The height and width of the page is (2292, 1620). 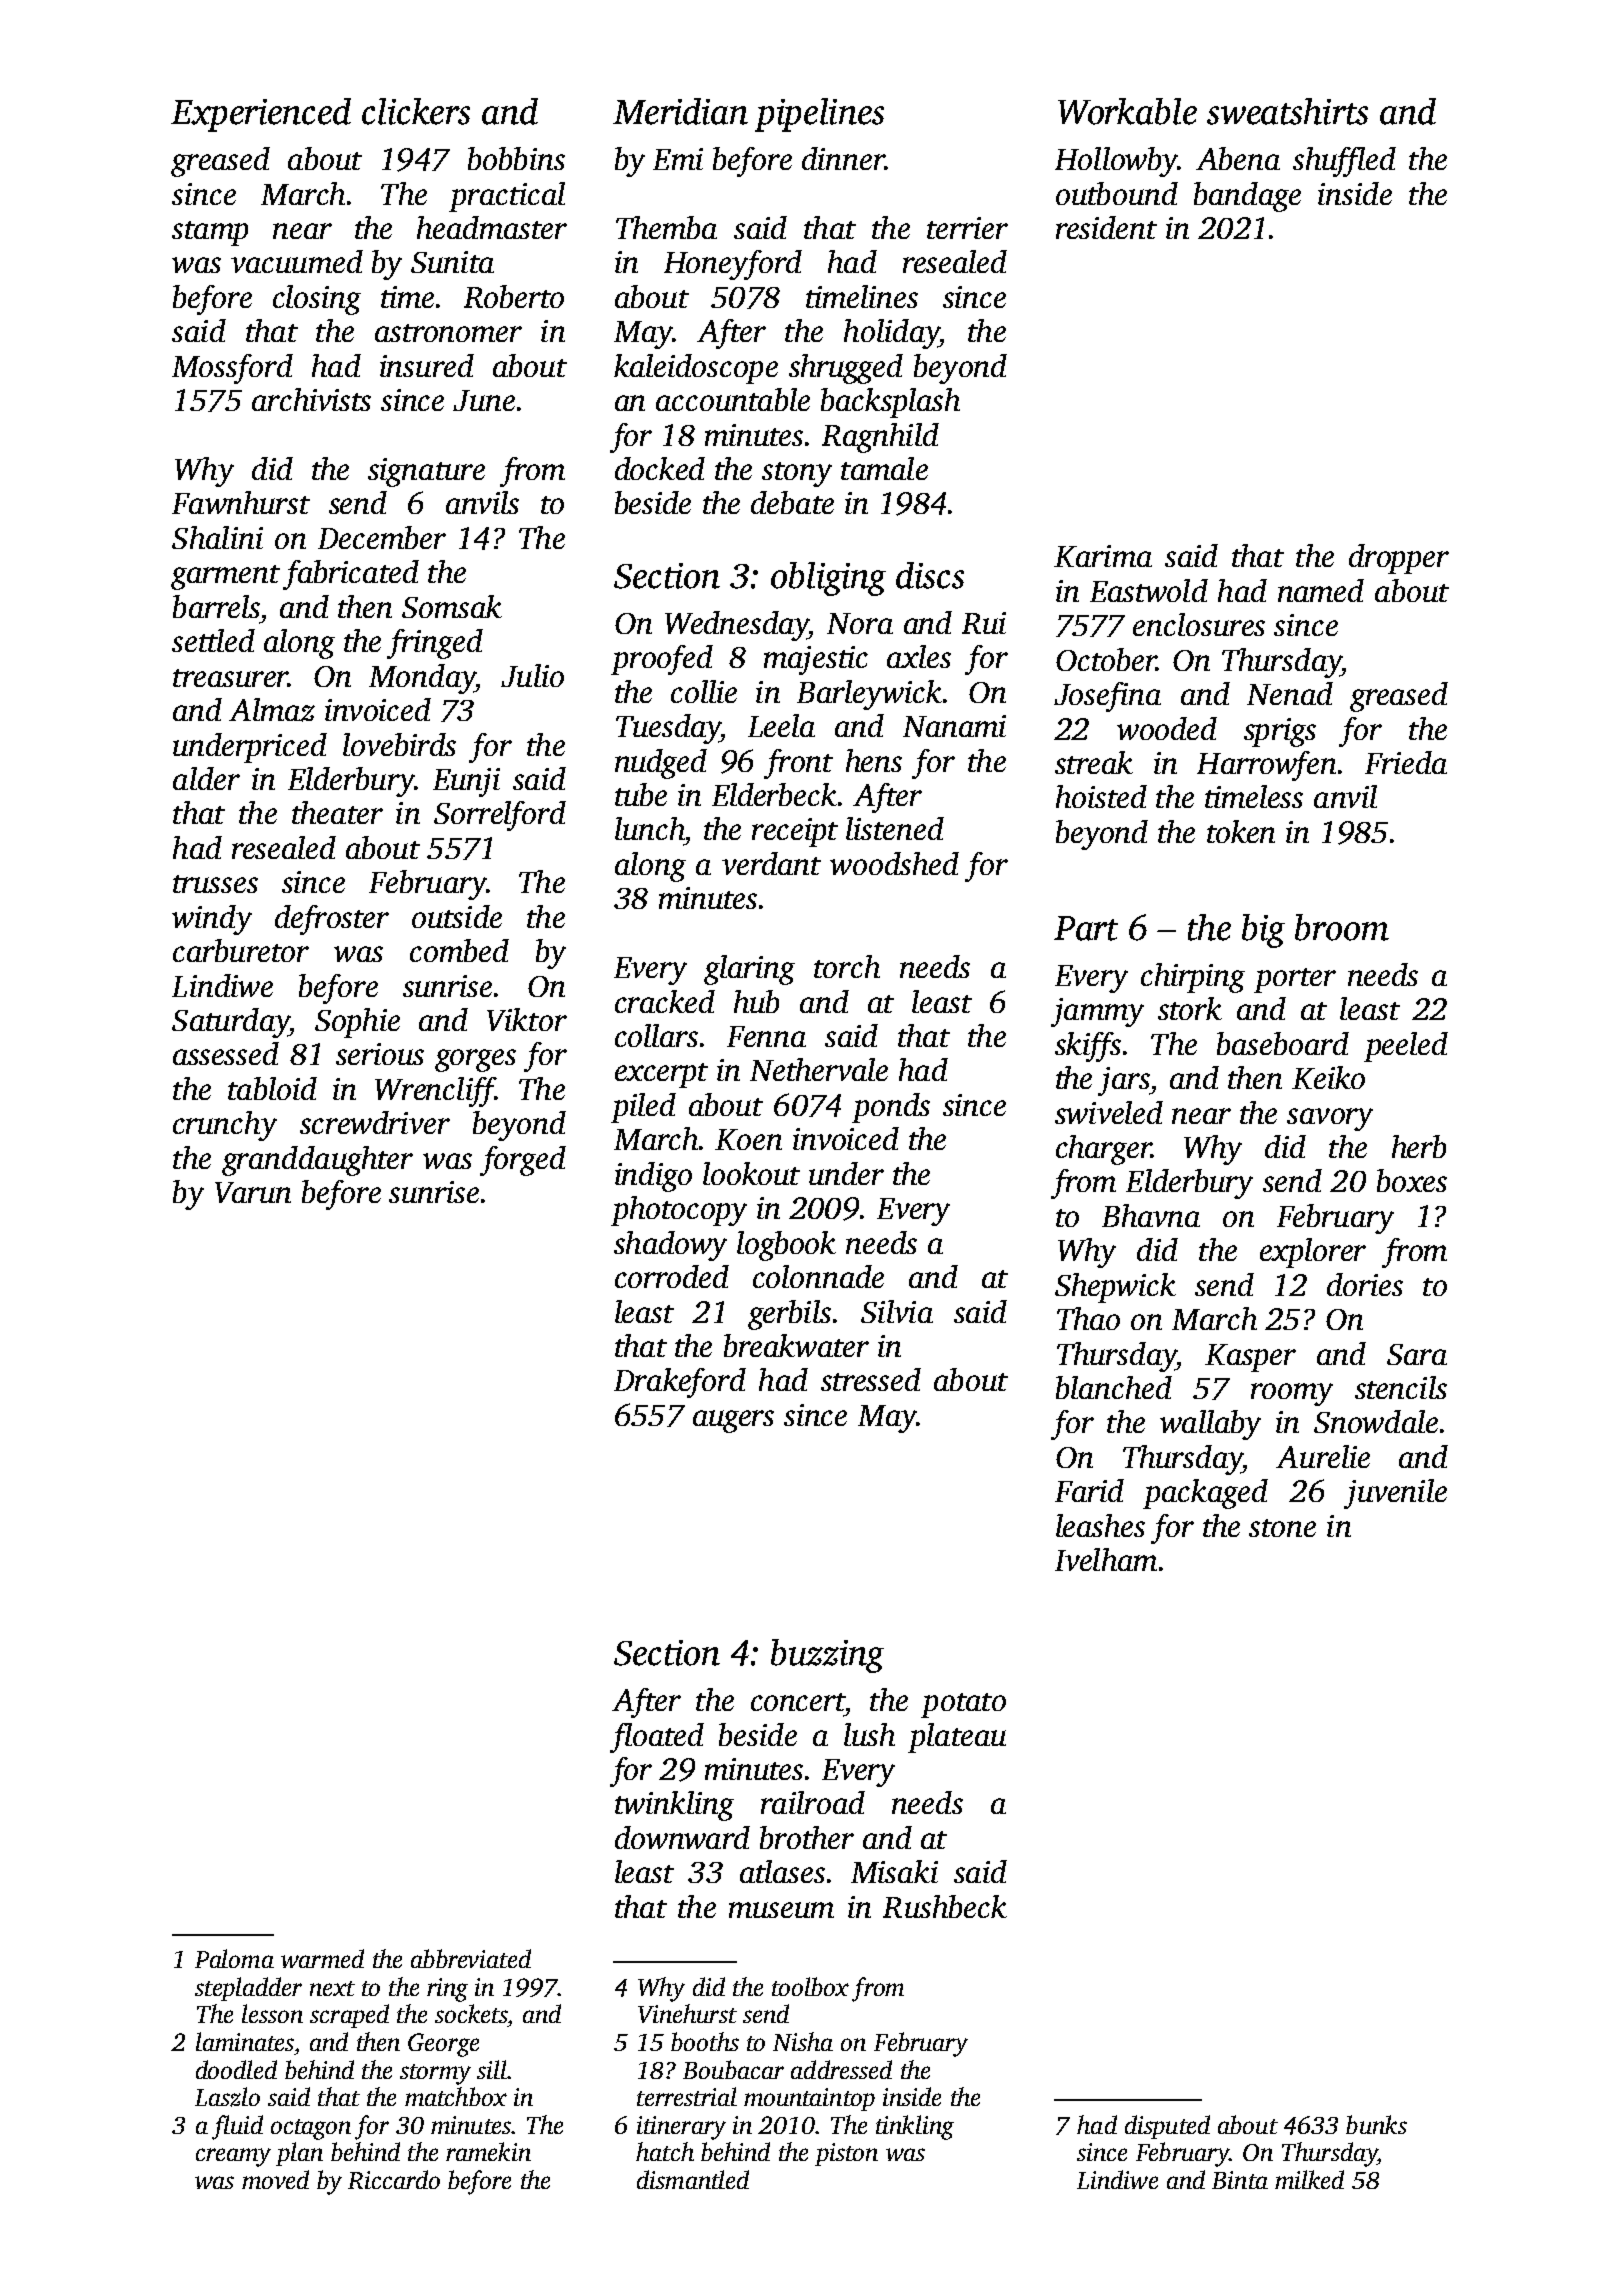 I want to click on Varun, so click(x=253, y=1192).
